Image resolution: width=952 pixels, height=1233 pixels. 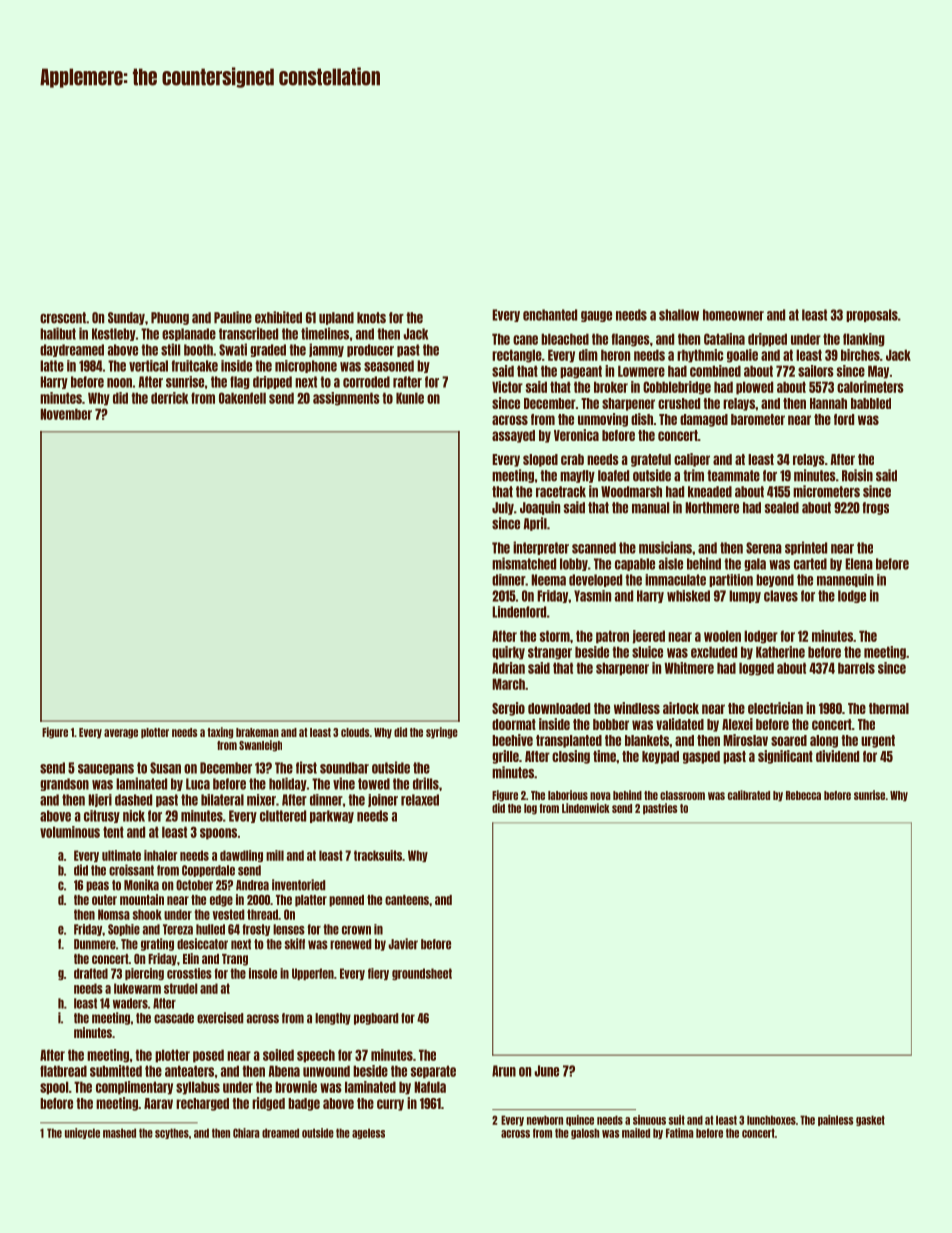 I want to click on taxing, so click(x=220, y=733).
